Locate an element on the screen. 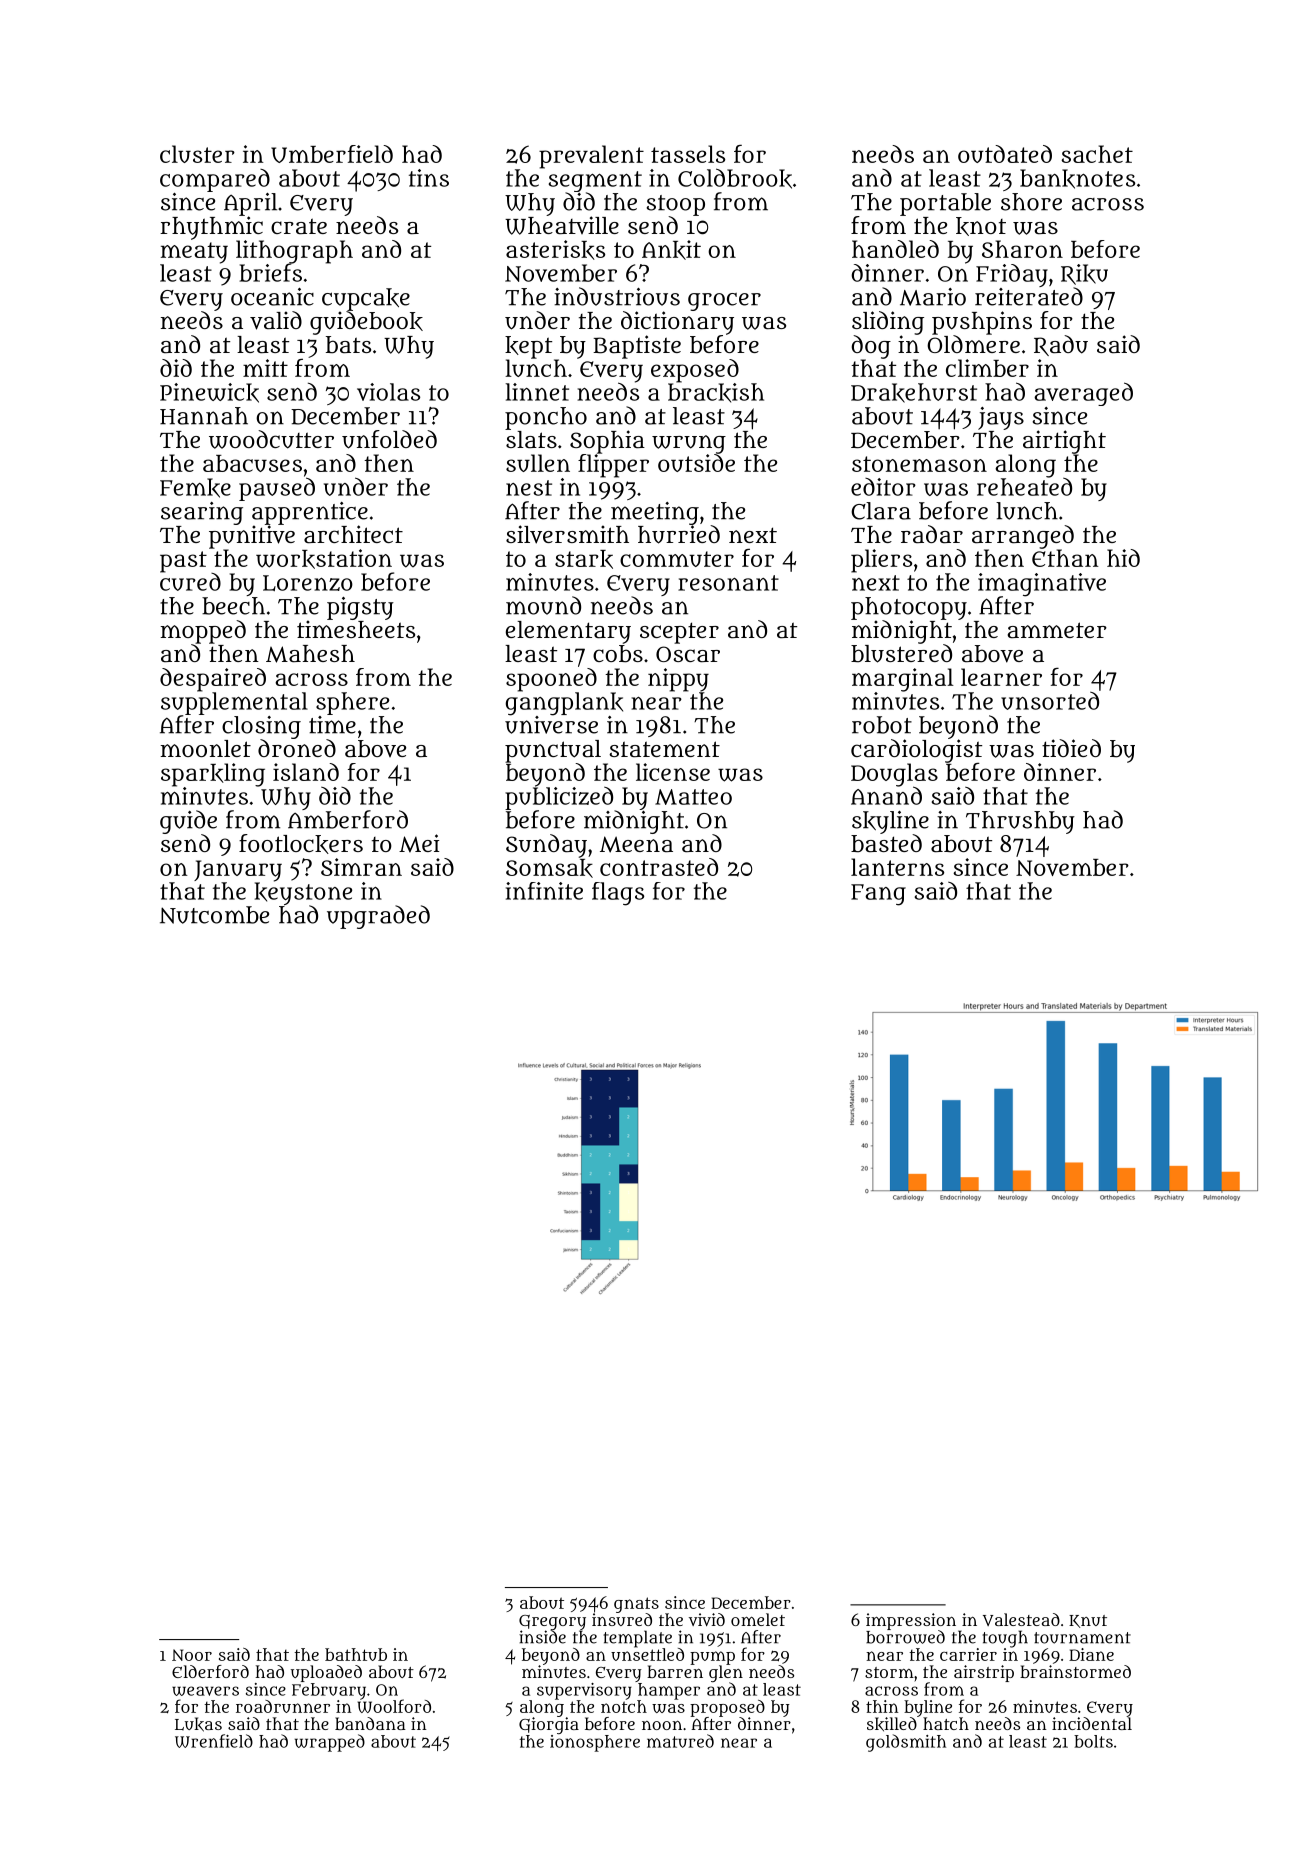  sparkling is located at coordinates (213, 775).
